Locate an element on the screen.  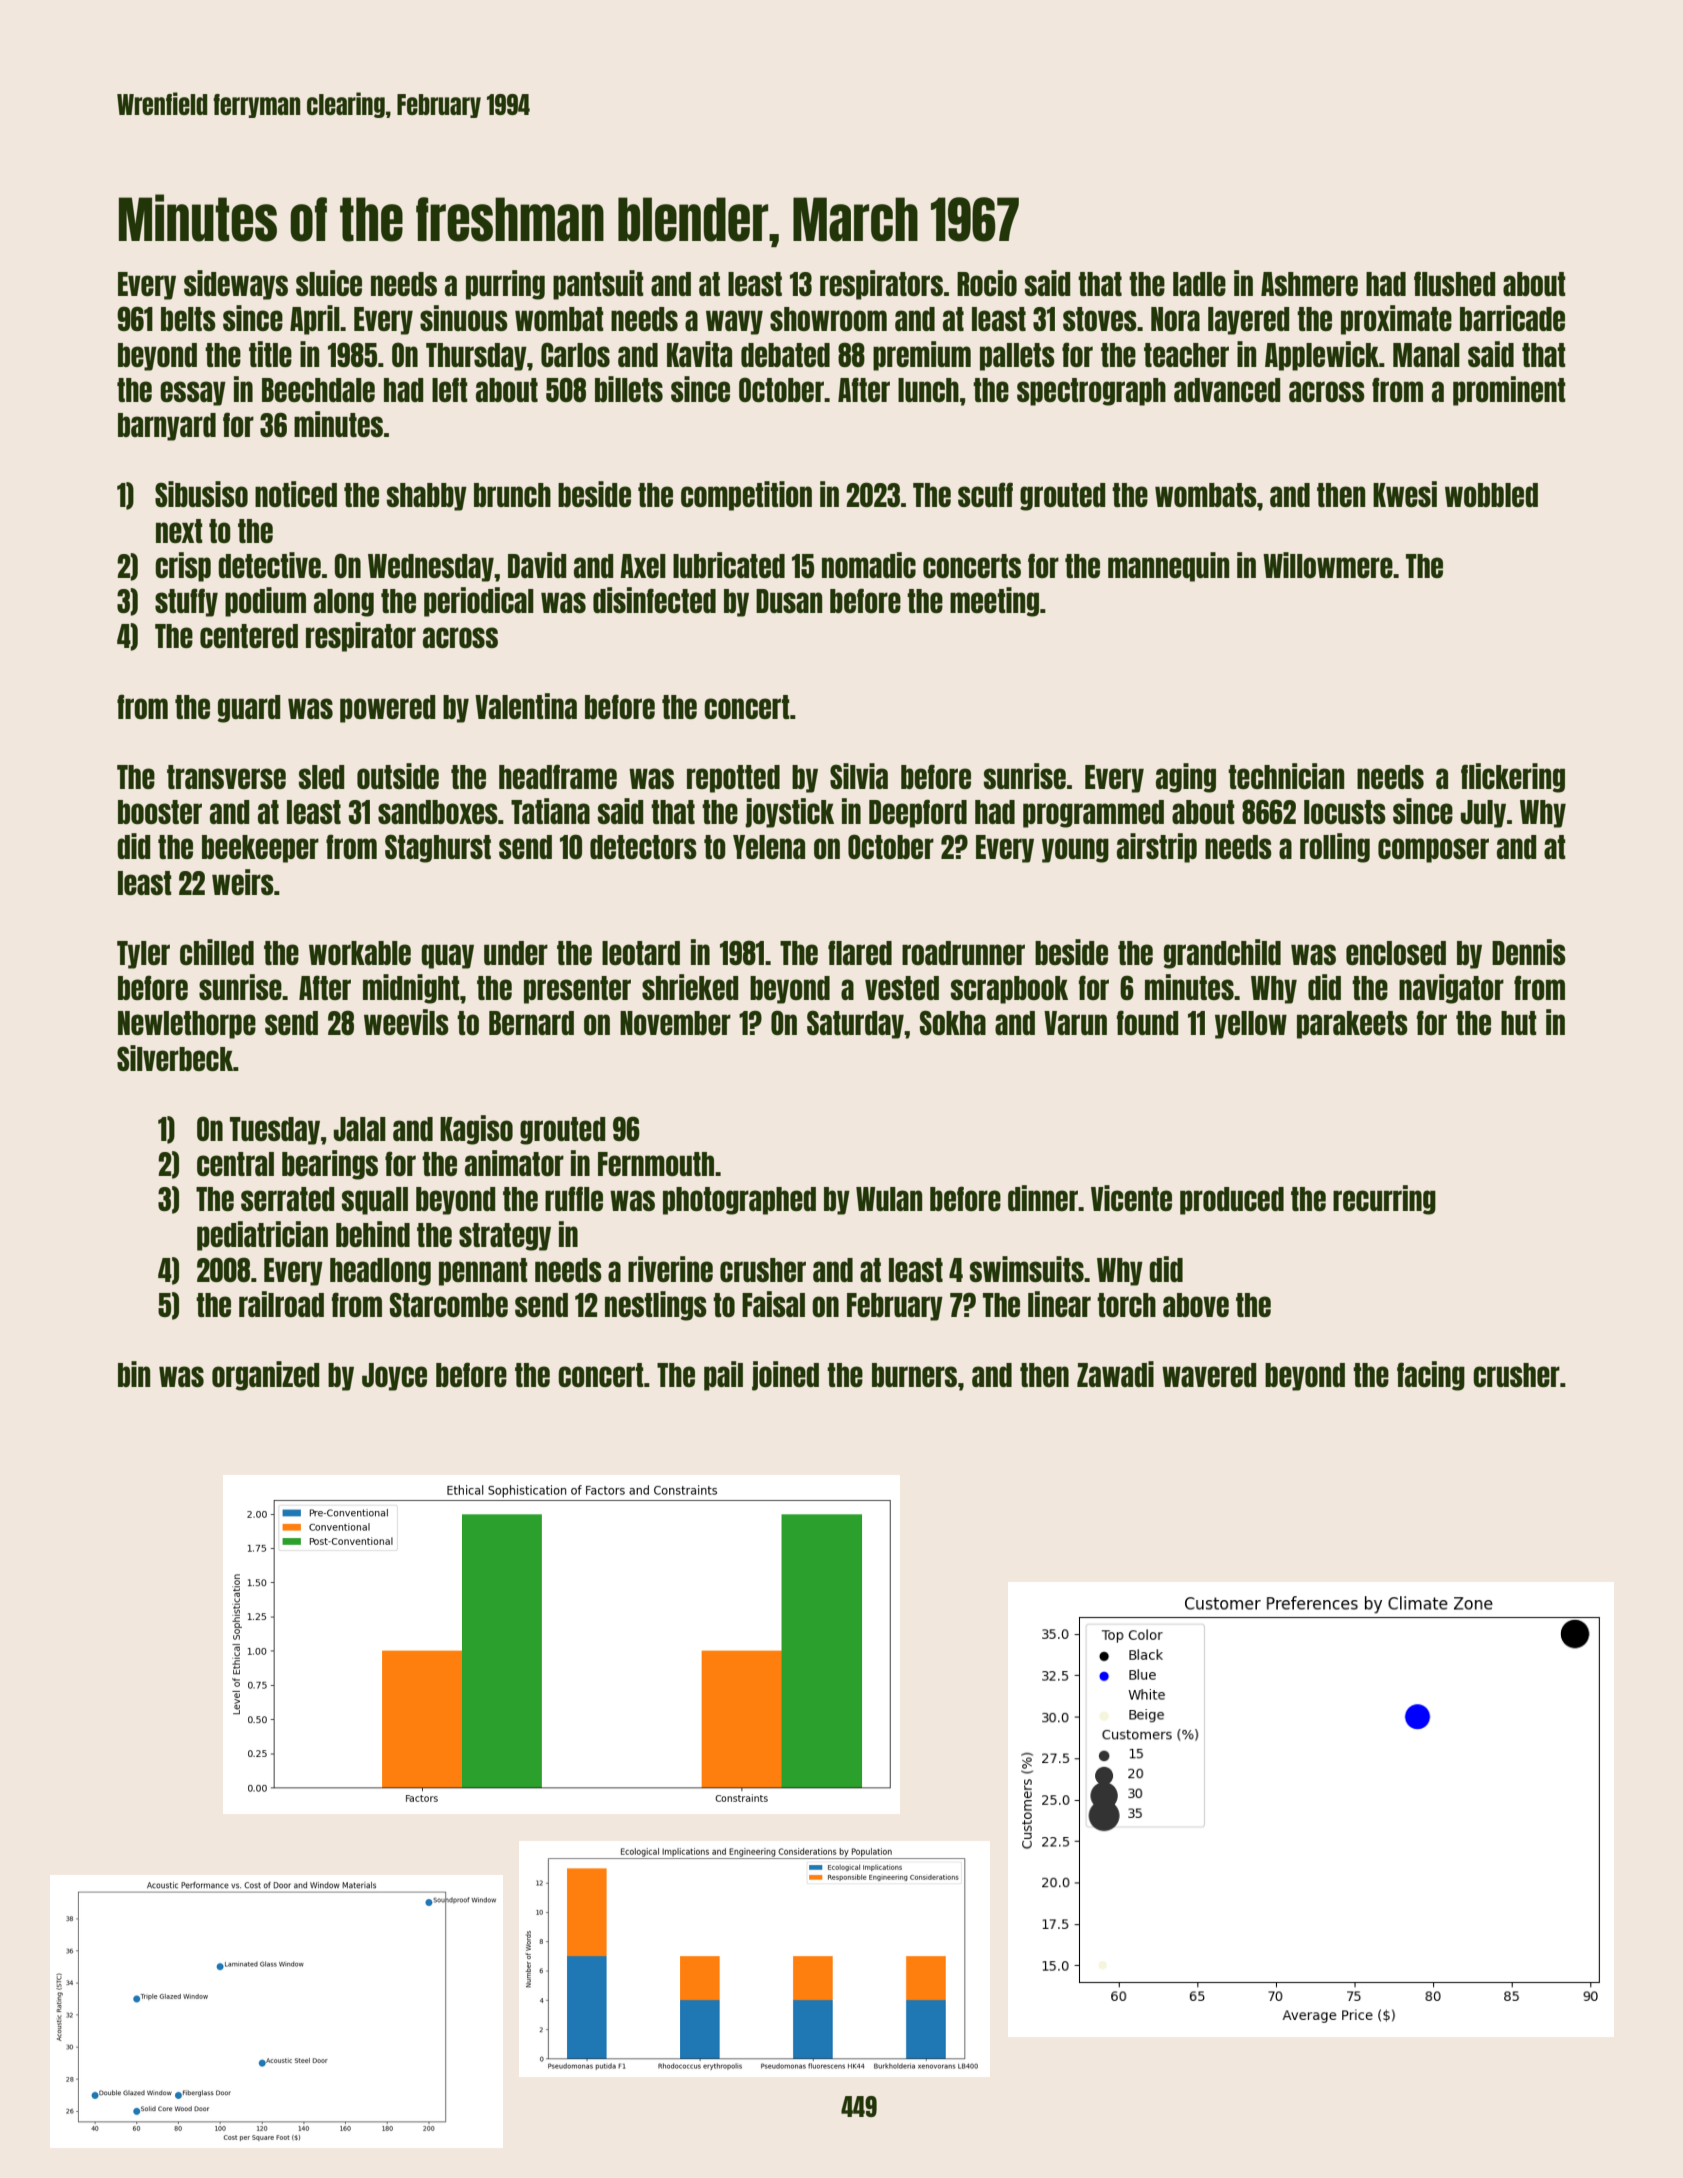
Sibusiso is located at coordinates (201, 494).
